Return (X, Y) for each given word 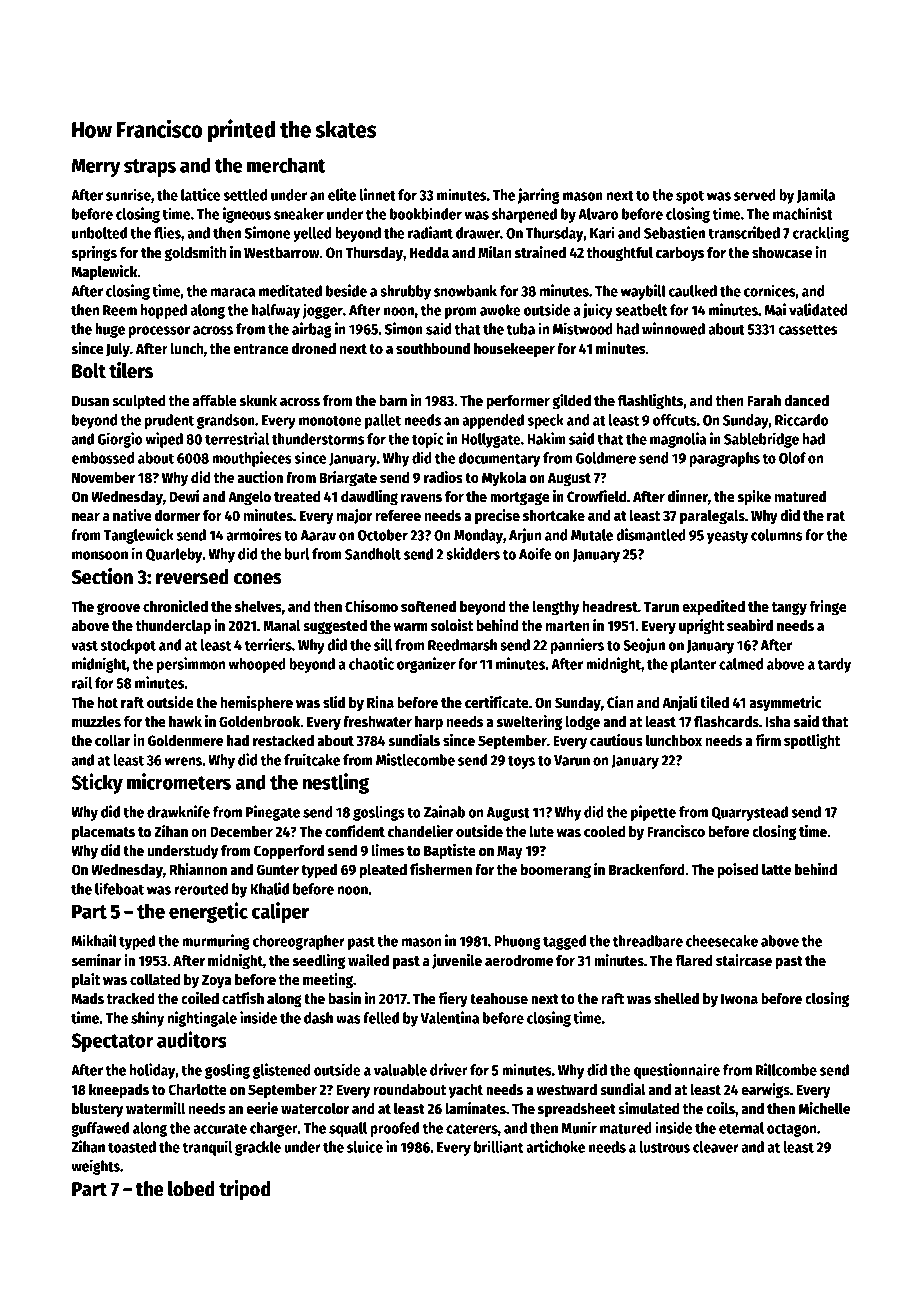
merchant (286, 165)
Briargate (348, 479)
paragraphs (724, 459)
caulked (693, 291)
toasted (132, 1147)
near (86, 517)
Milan (494, 252)
